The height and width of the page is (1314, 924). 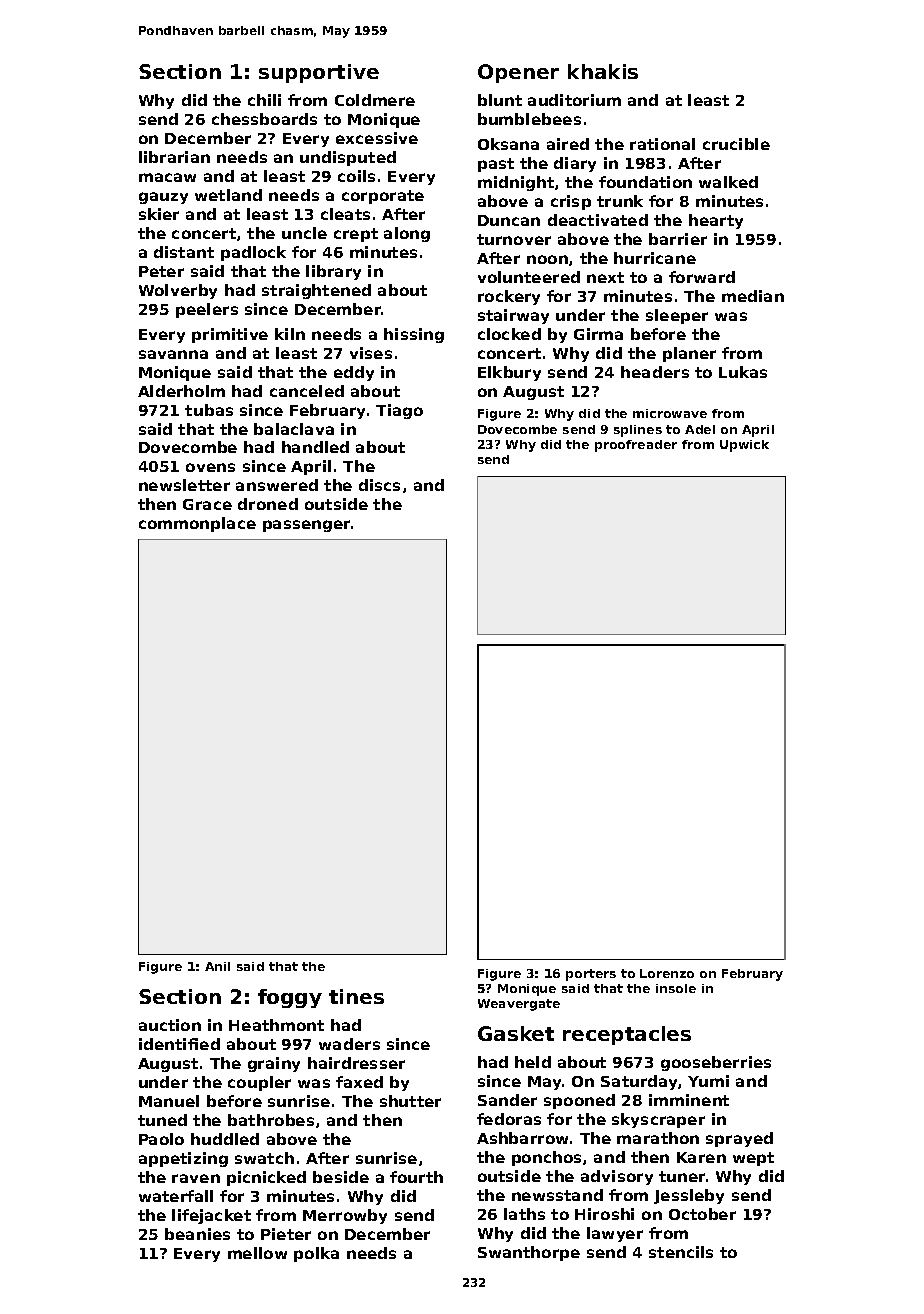 I want to click on commonplace, so click(x=197, y=524).
